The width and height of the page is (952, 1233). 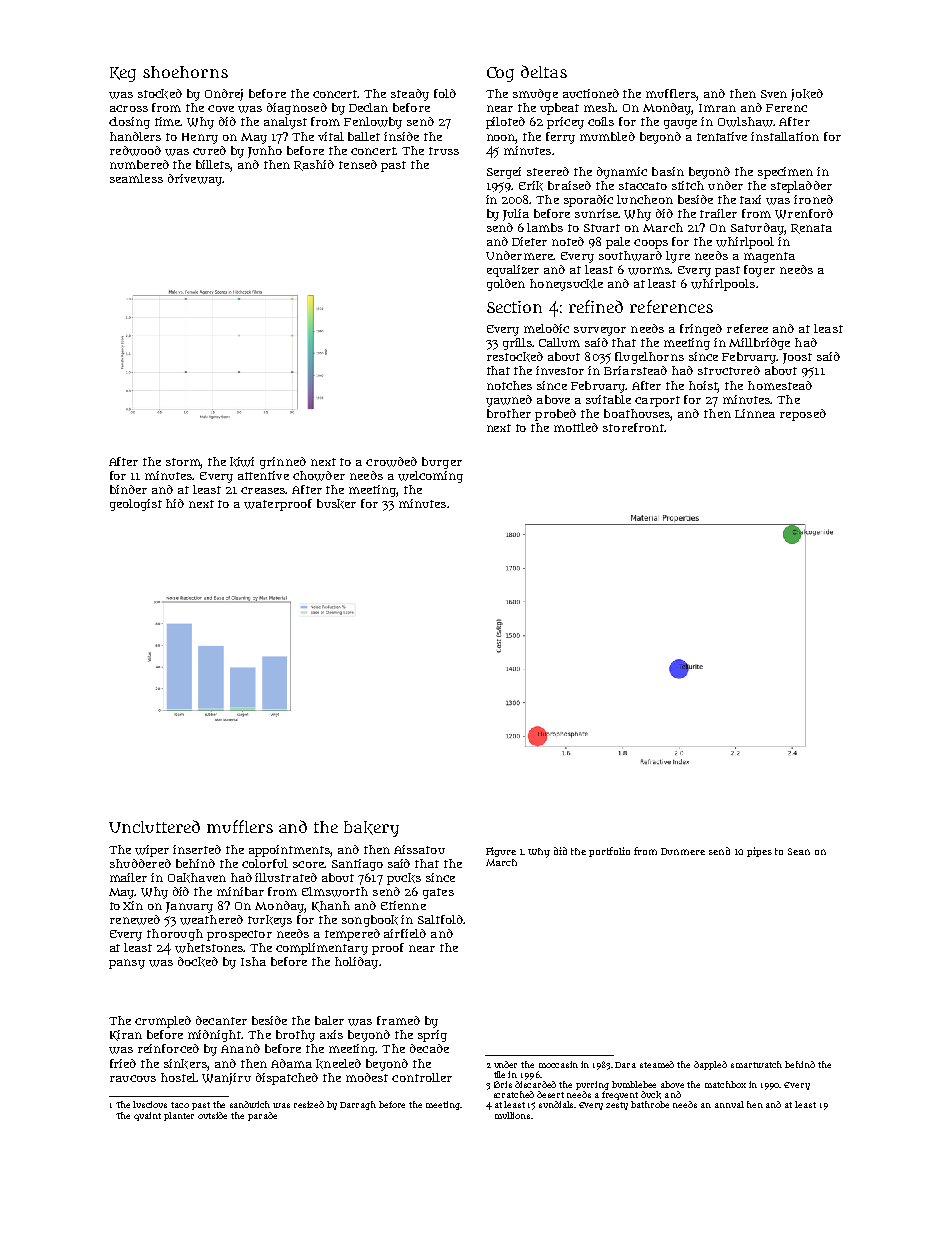 I want to click on Callum, so click(x=559, y=342).
